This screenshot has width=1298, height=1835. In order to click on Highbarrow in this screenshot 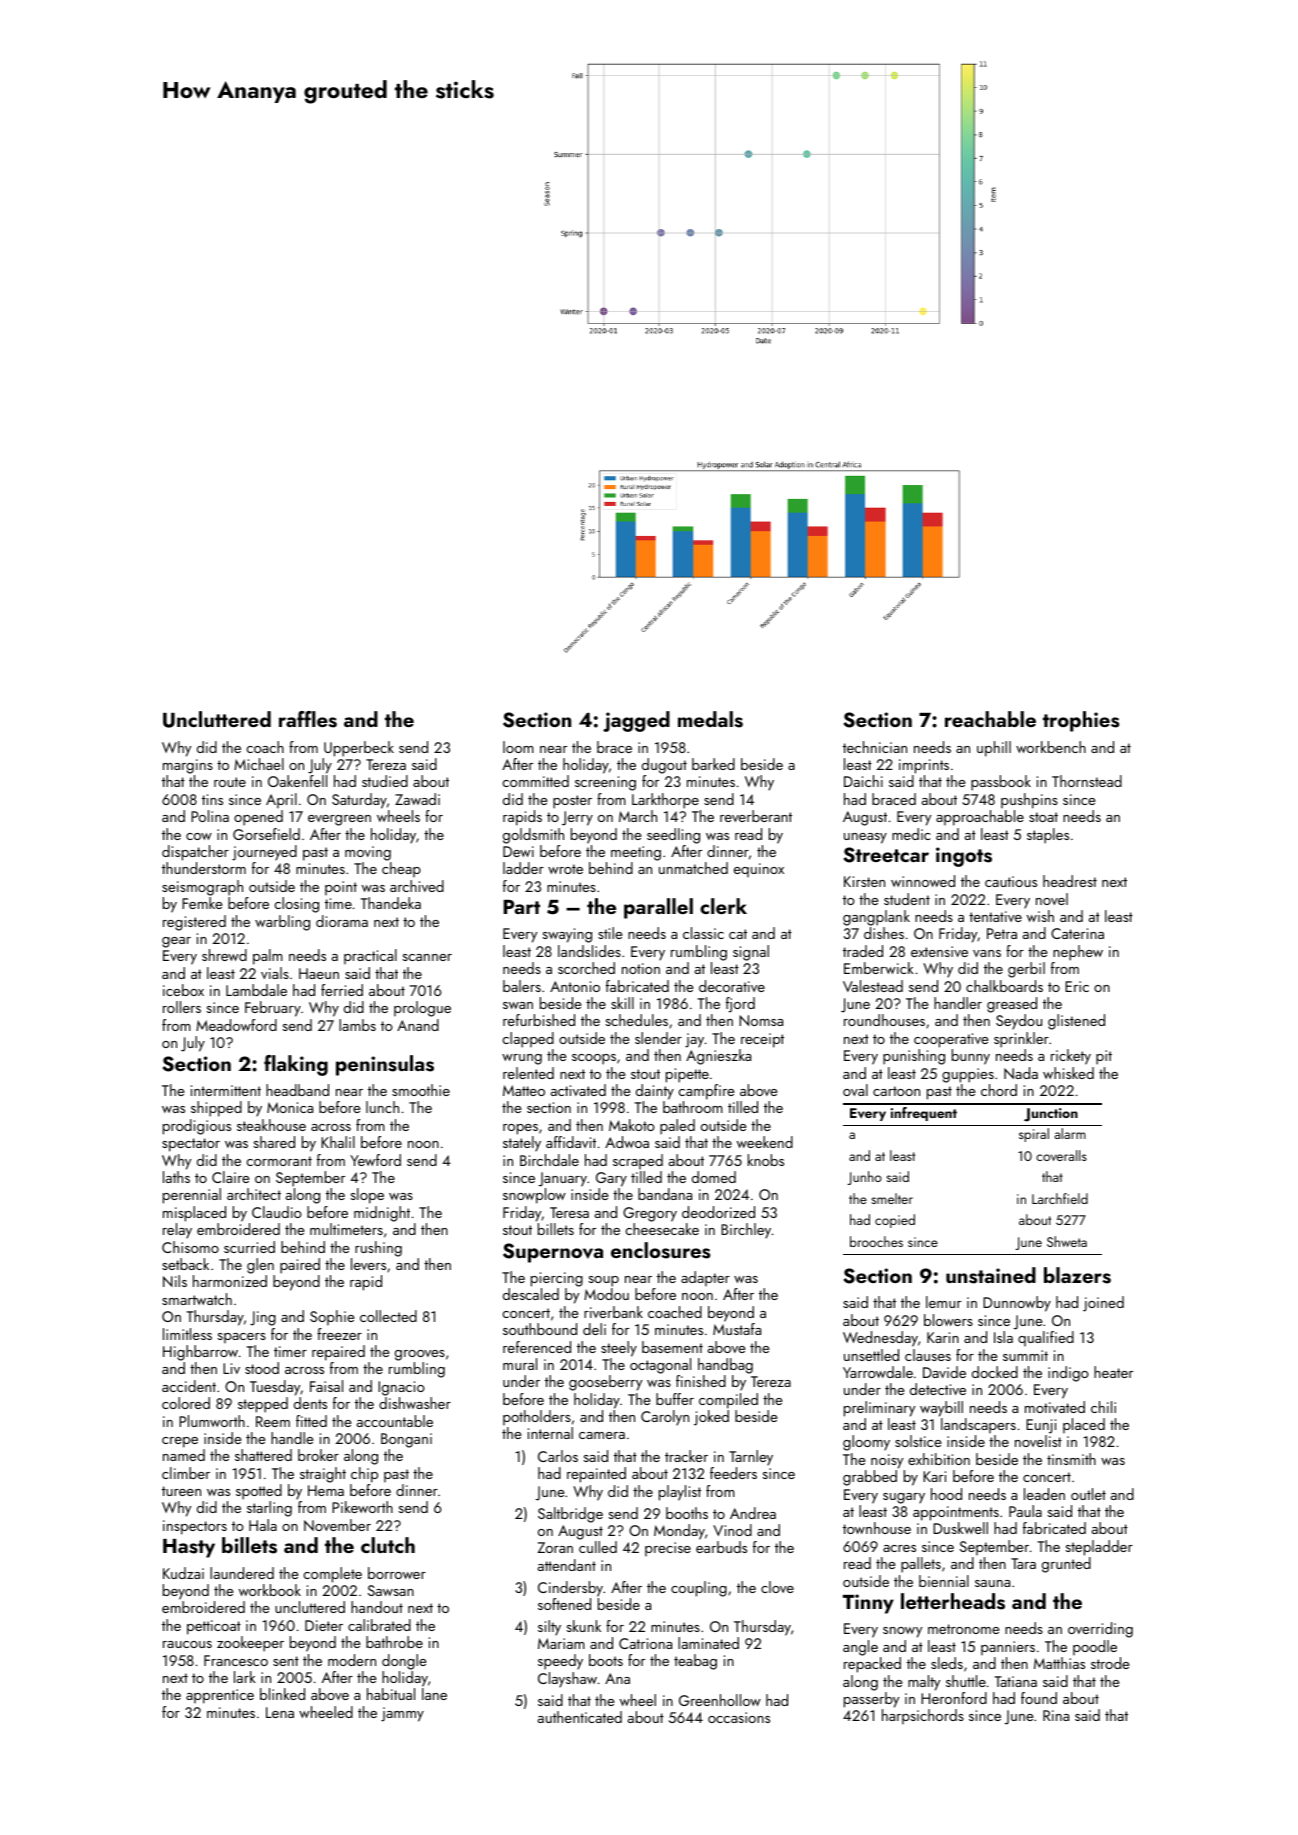, I will do `click(200, 1353)`.
